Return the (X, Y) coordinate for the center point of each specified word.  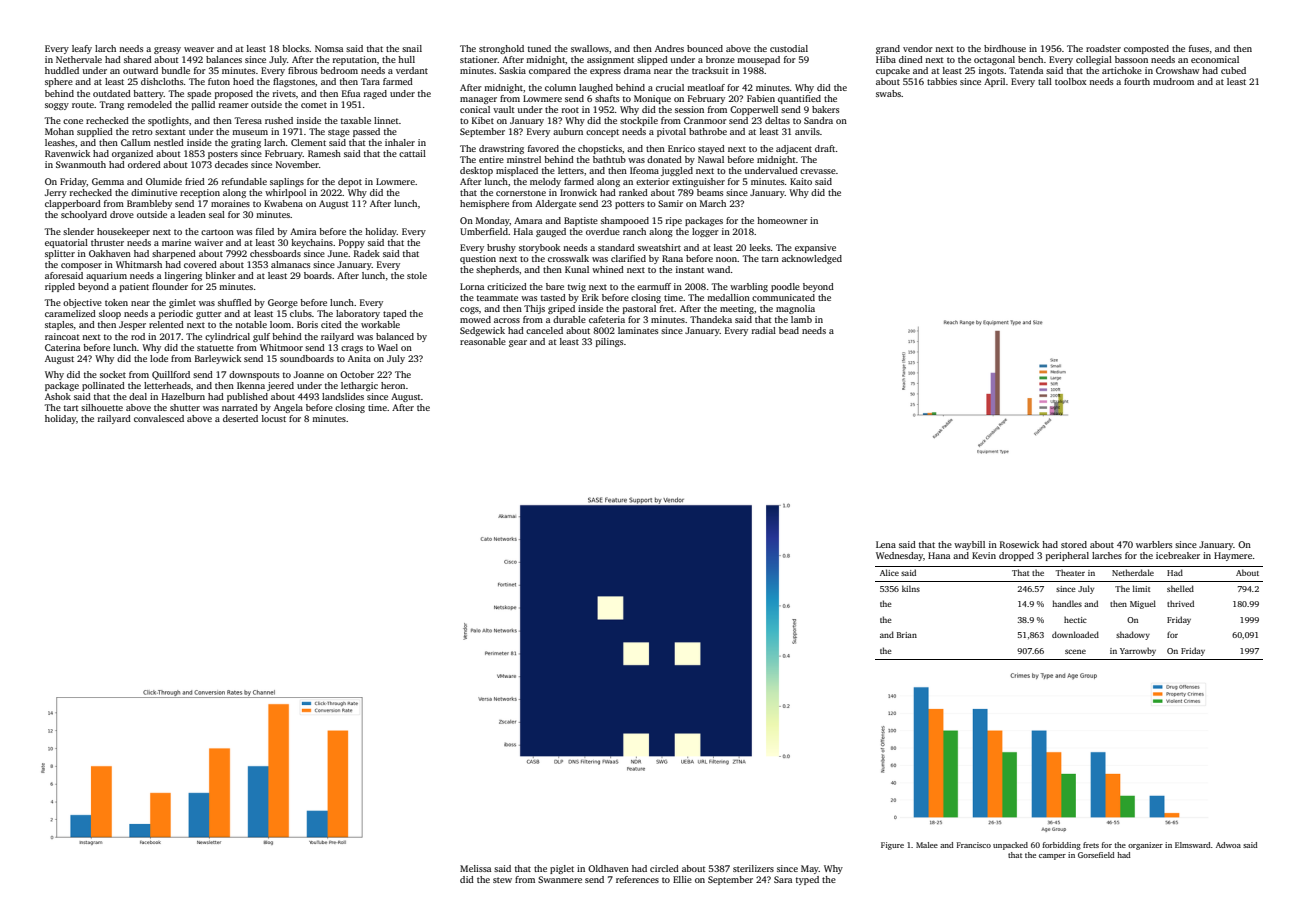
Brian (907, 635)
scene (1075, 651)
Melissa (475, 868)
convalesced (159, 418)
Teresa (248, 120)
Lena (886, 544)
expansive (815, 248)
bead (789, 330)
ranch (634, 231)
